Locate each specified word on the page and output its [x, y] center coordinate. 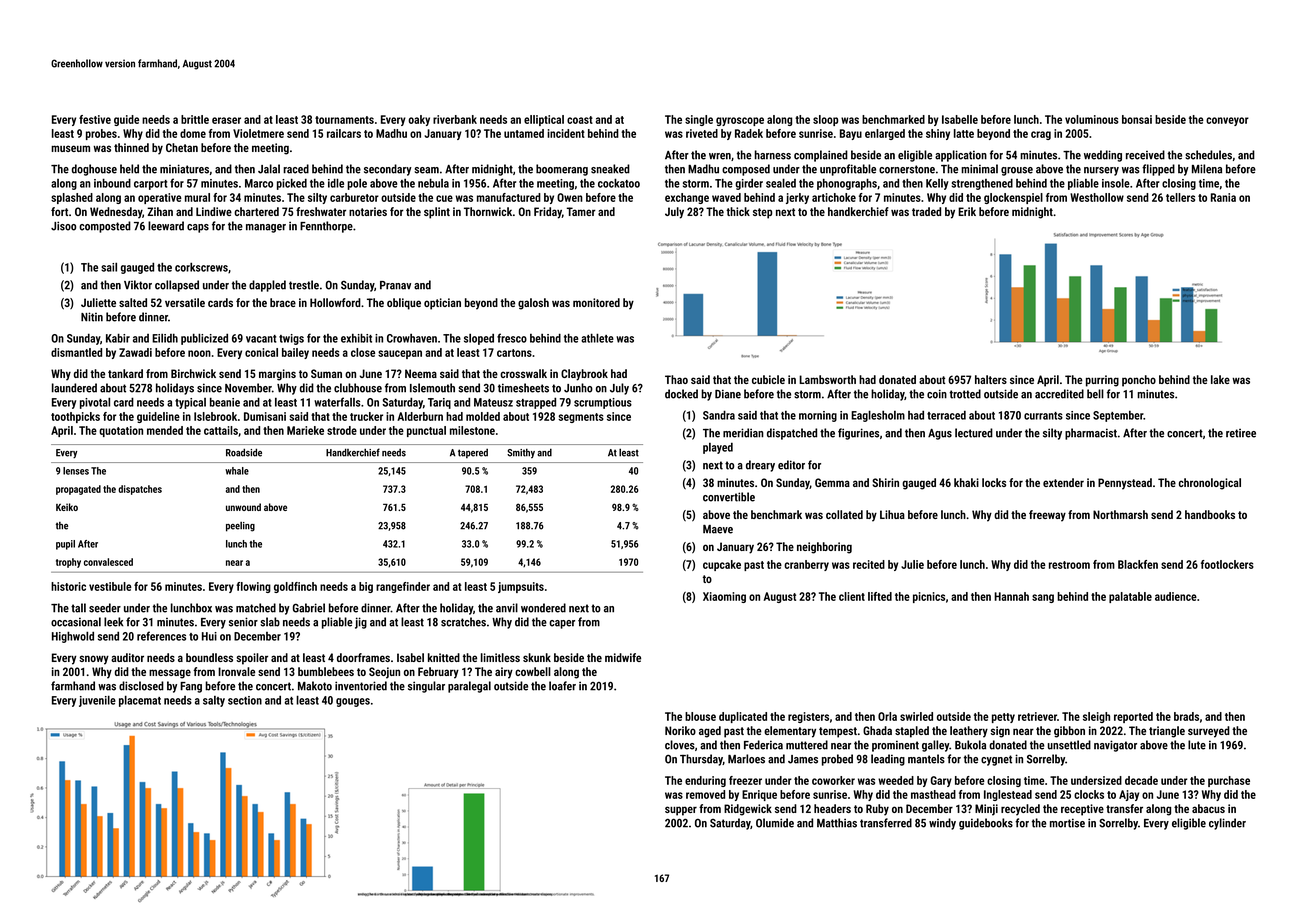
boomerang [562, 170]
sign [1000, 732]
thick [738, 211]
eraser [226, 120]
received [1145, 155]
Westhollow [1097, 197]
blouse [700, 716]
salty [214, 701]
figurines [858, 434]
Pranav [395, 285]
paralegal [469, 687]
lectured [974, 433]
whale [237, 471]
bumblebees [326, 671]
